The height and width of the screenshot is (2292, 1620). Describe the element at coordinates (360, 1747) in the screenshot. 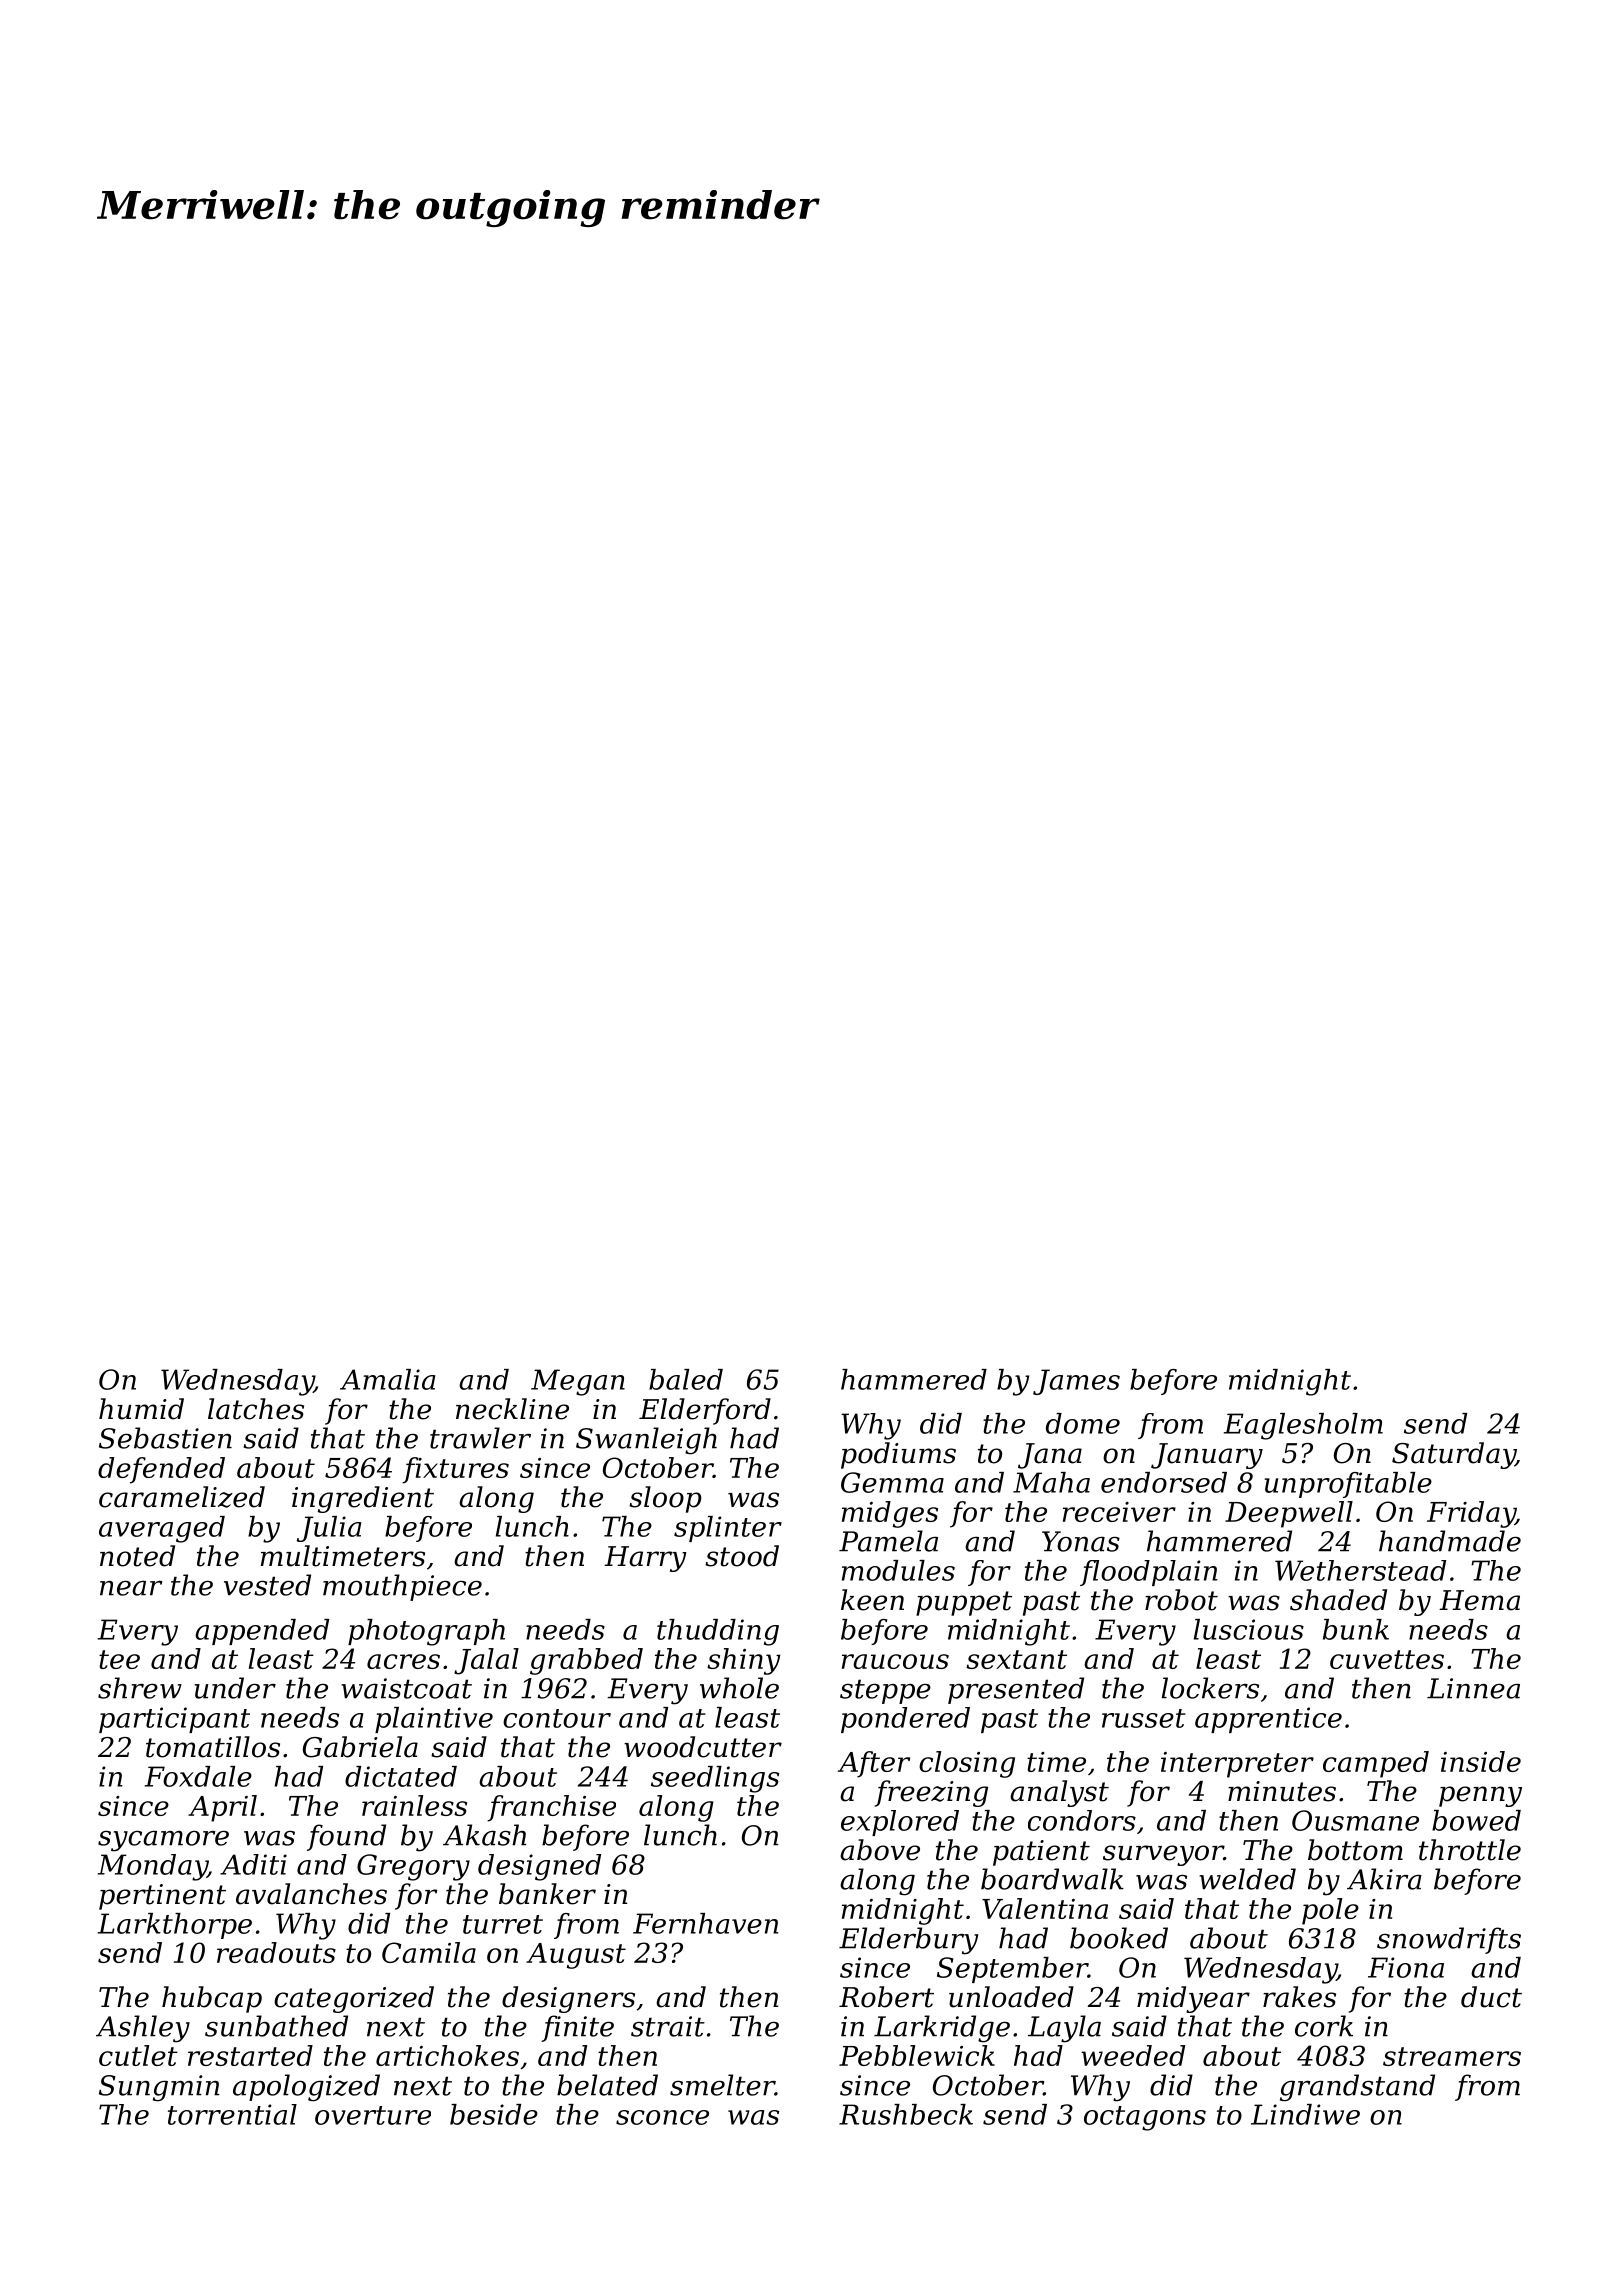

I see `Gabriela` at that location.
